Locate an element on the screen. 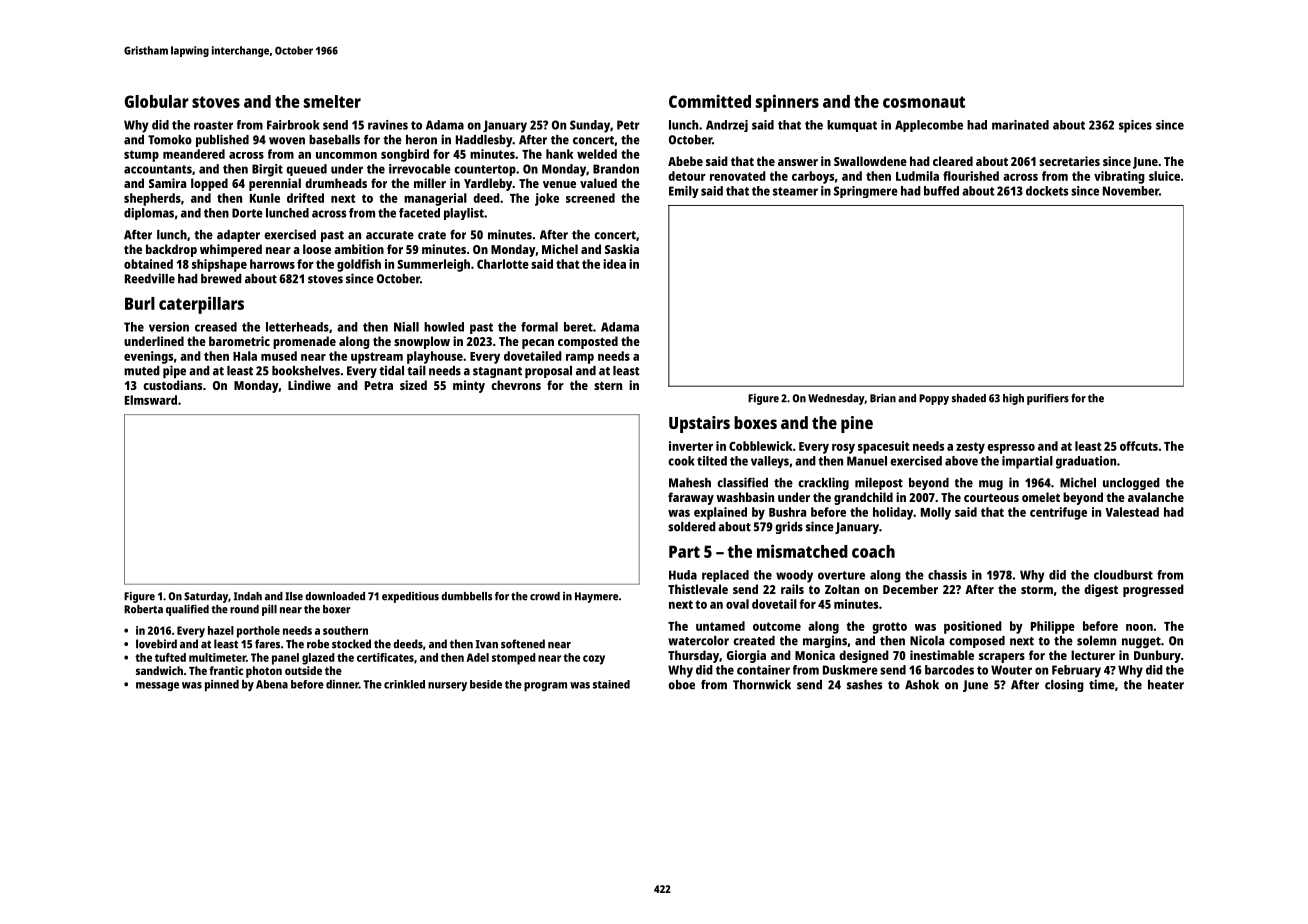  Committed is located at coordinates (710, 101).
